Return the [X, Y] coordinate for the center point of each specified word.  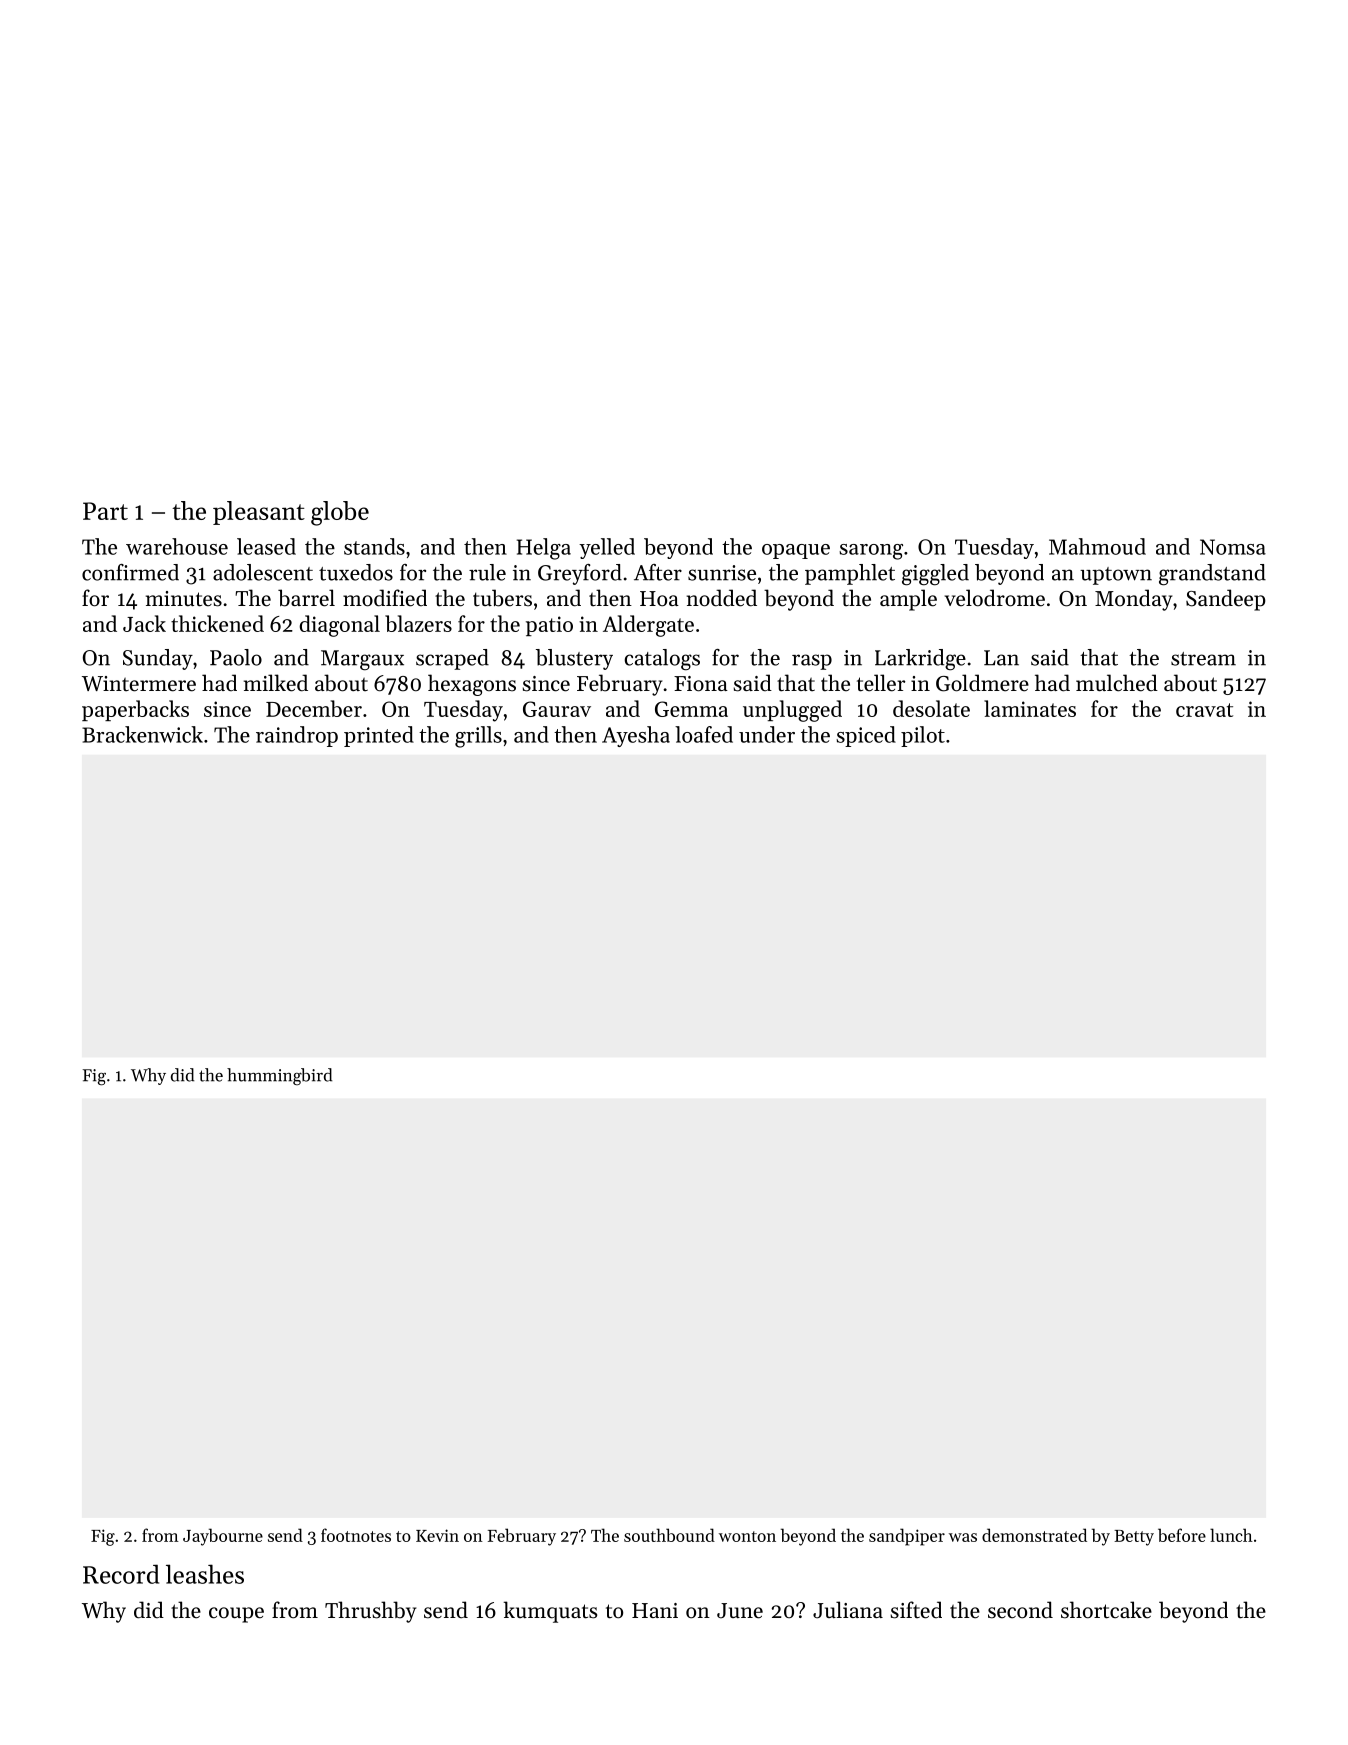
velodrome [995, 598]
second [1020, 1610]
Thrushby [370, 1612]
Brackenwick [142, 734]
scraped [452, 659]
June [740, 1611]
